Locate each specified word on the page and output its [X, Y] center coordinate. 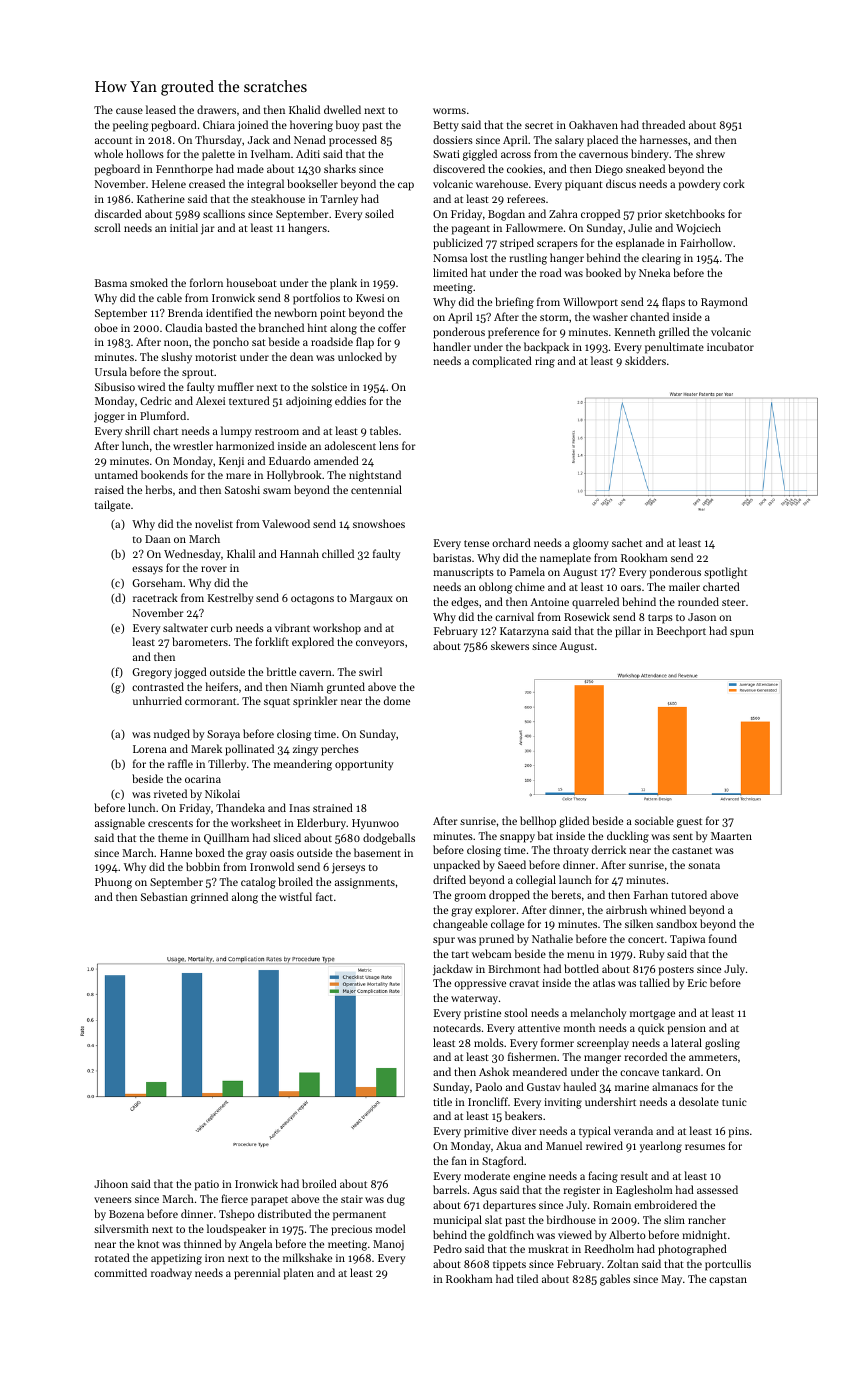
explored [313, 643]
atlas [604, 982]
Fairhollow [706, 242]
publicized [458, 244]
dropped [509, 896]
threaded [663, 124]
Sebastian [164, 896]
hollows [145, 153]
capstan [728, 1281]
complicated [502, 362]
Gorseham [157, 582]
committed [120, 1272]
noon [176, 343]
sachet [627, 542]
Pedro [448, 1248]
